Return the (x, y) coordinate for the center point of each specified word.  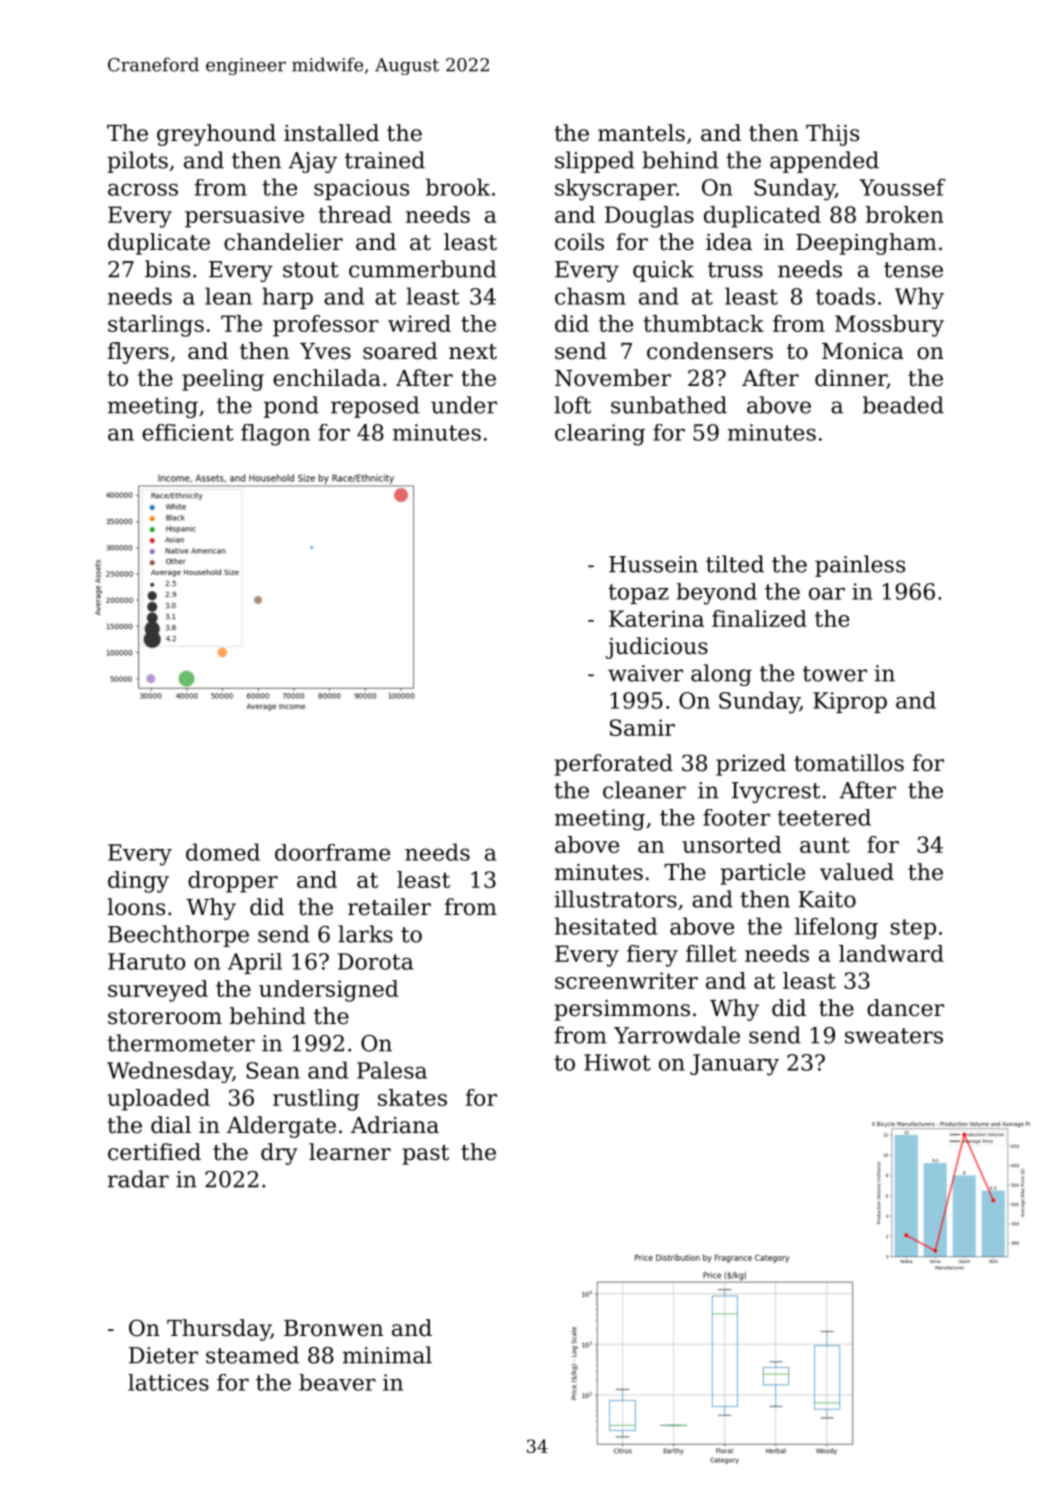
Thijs (832, 135)
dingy (138, 882)
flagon (275, 435)
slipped (594, 162)
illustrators (616, 899)
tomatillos (849, 763)
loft (572, 405)
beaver (337, 1382)
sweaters (894, 1036)
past (426, 1155)
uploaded (158, 1100)
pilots (137, 162)
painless (860, 566)
